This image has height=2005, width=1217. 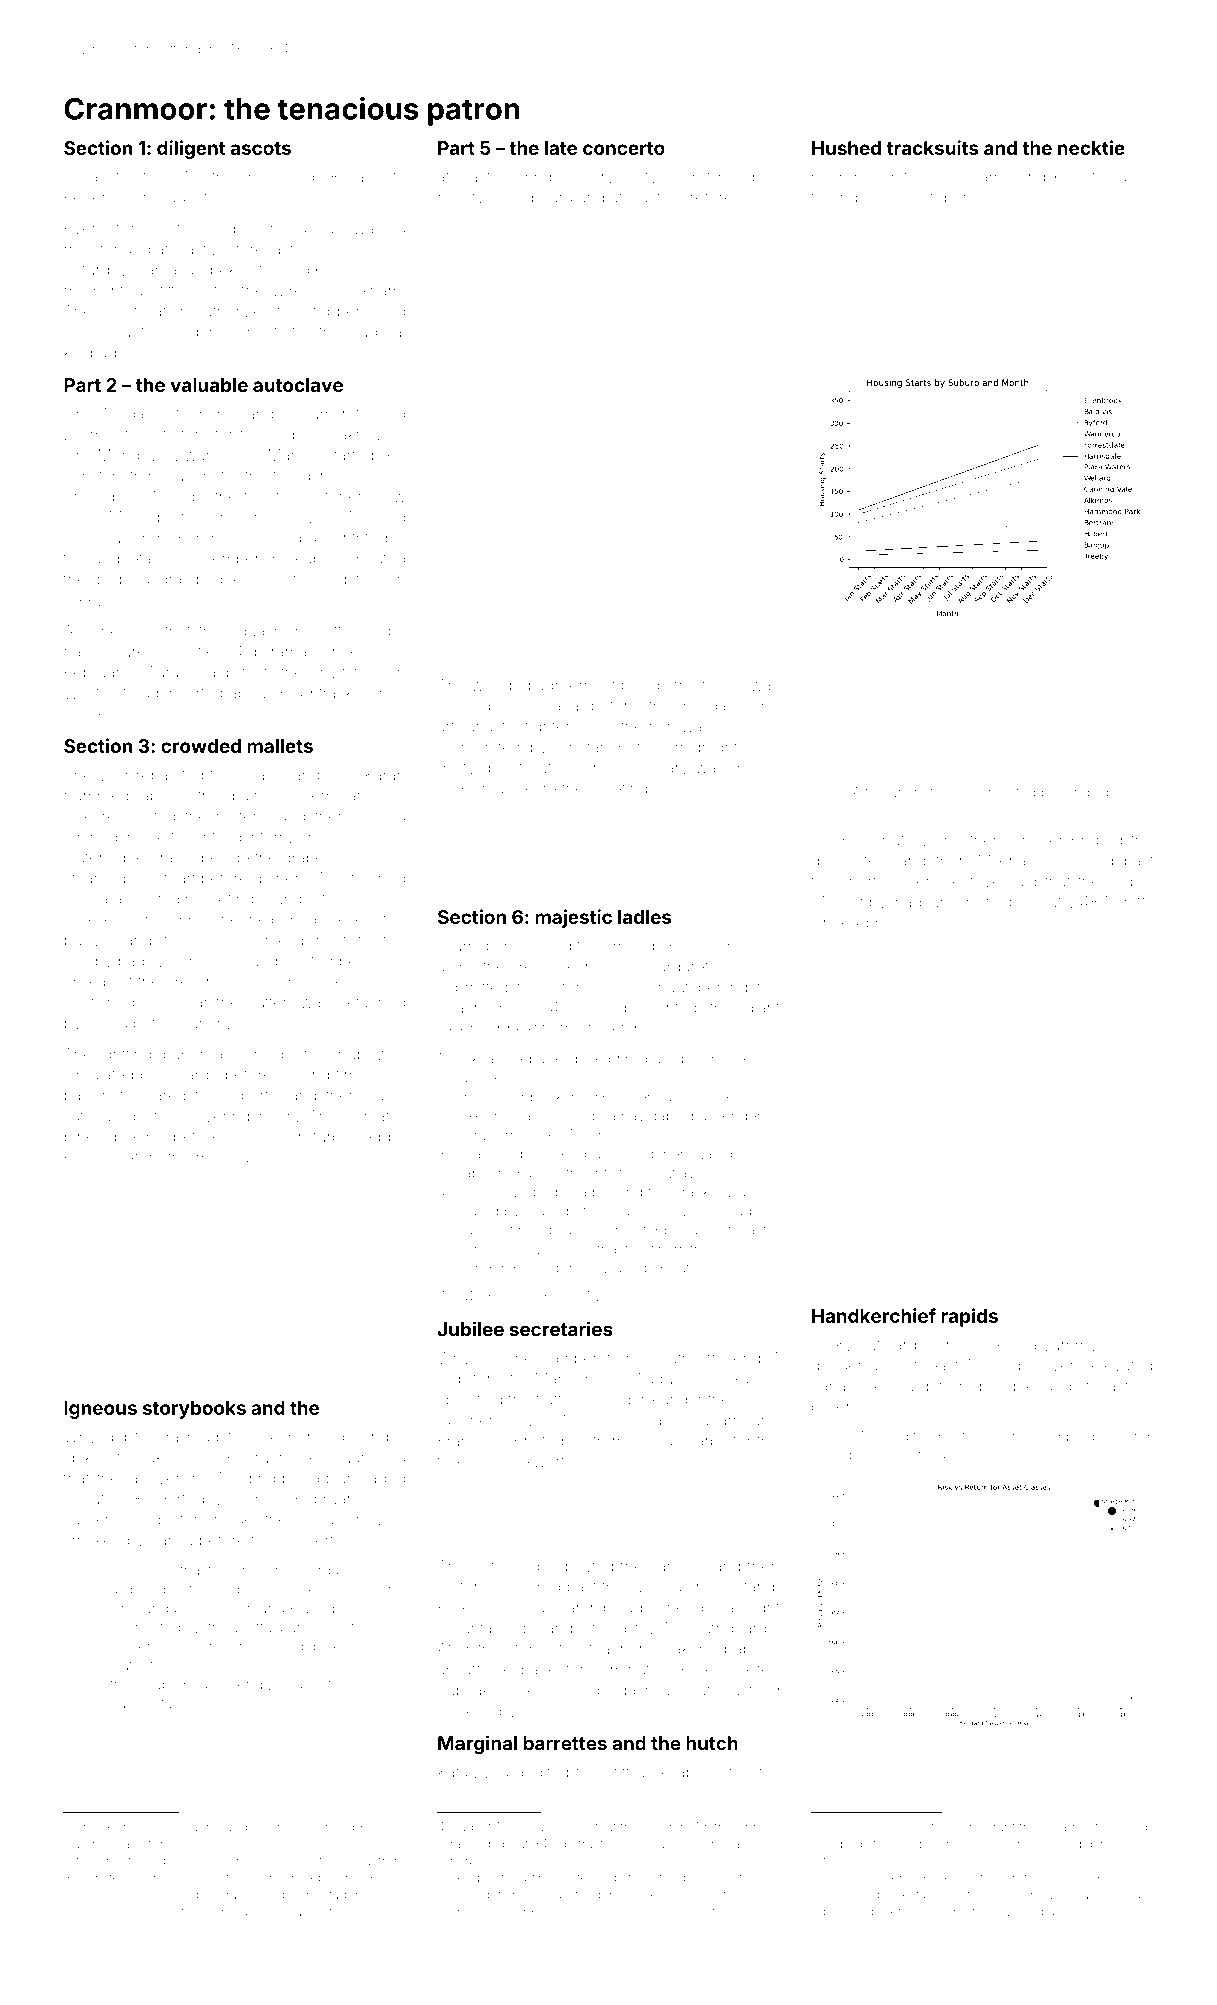 I want to click on shifts, so click(x=1135, y=901).
